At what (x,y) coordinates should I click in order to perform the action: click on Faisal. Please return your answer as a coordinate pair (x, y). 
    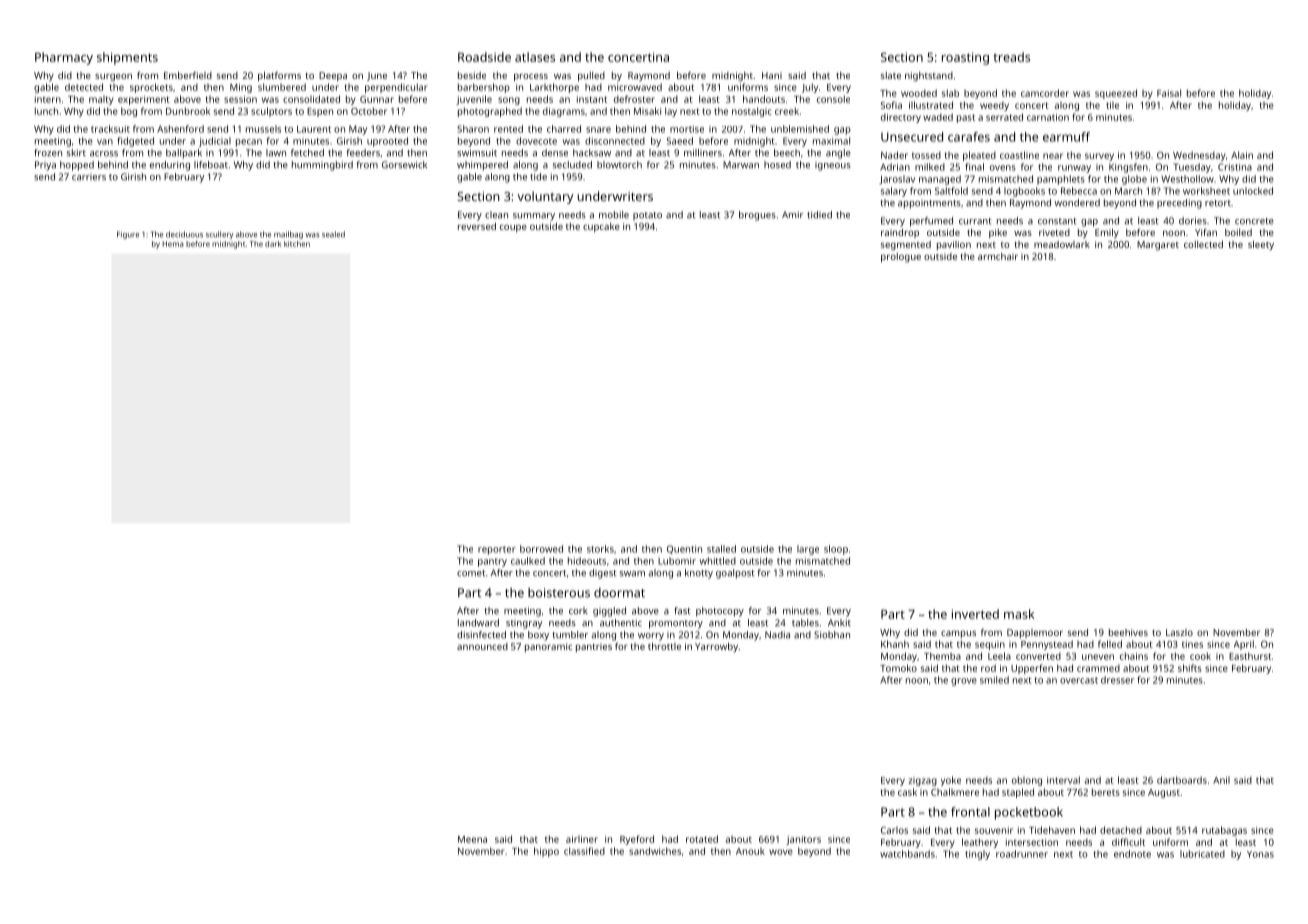
    Looking at the image, I should click on (1169, 93).
